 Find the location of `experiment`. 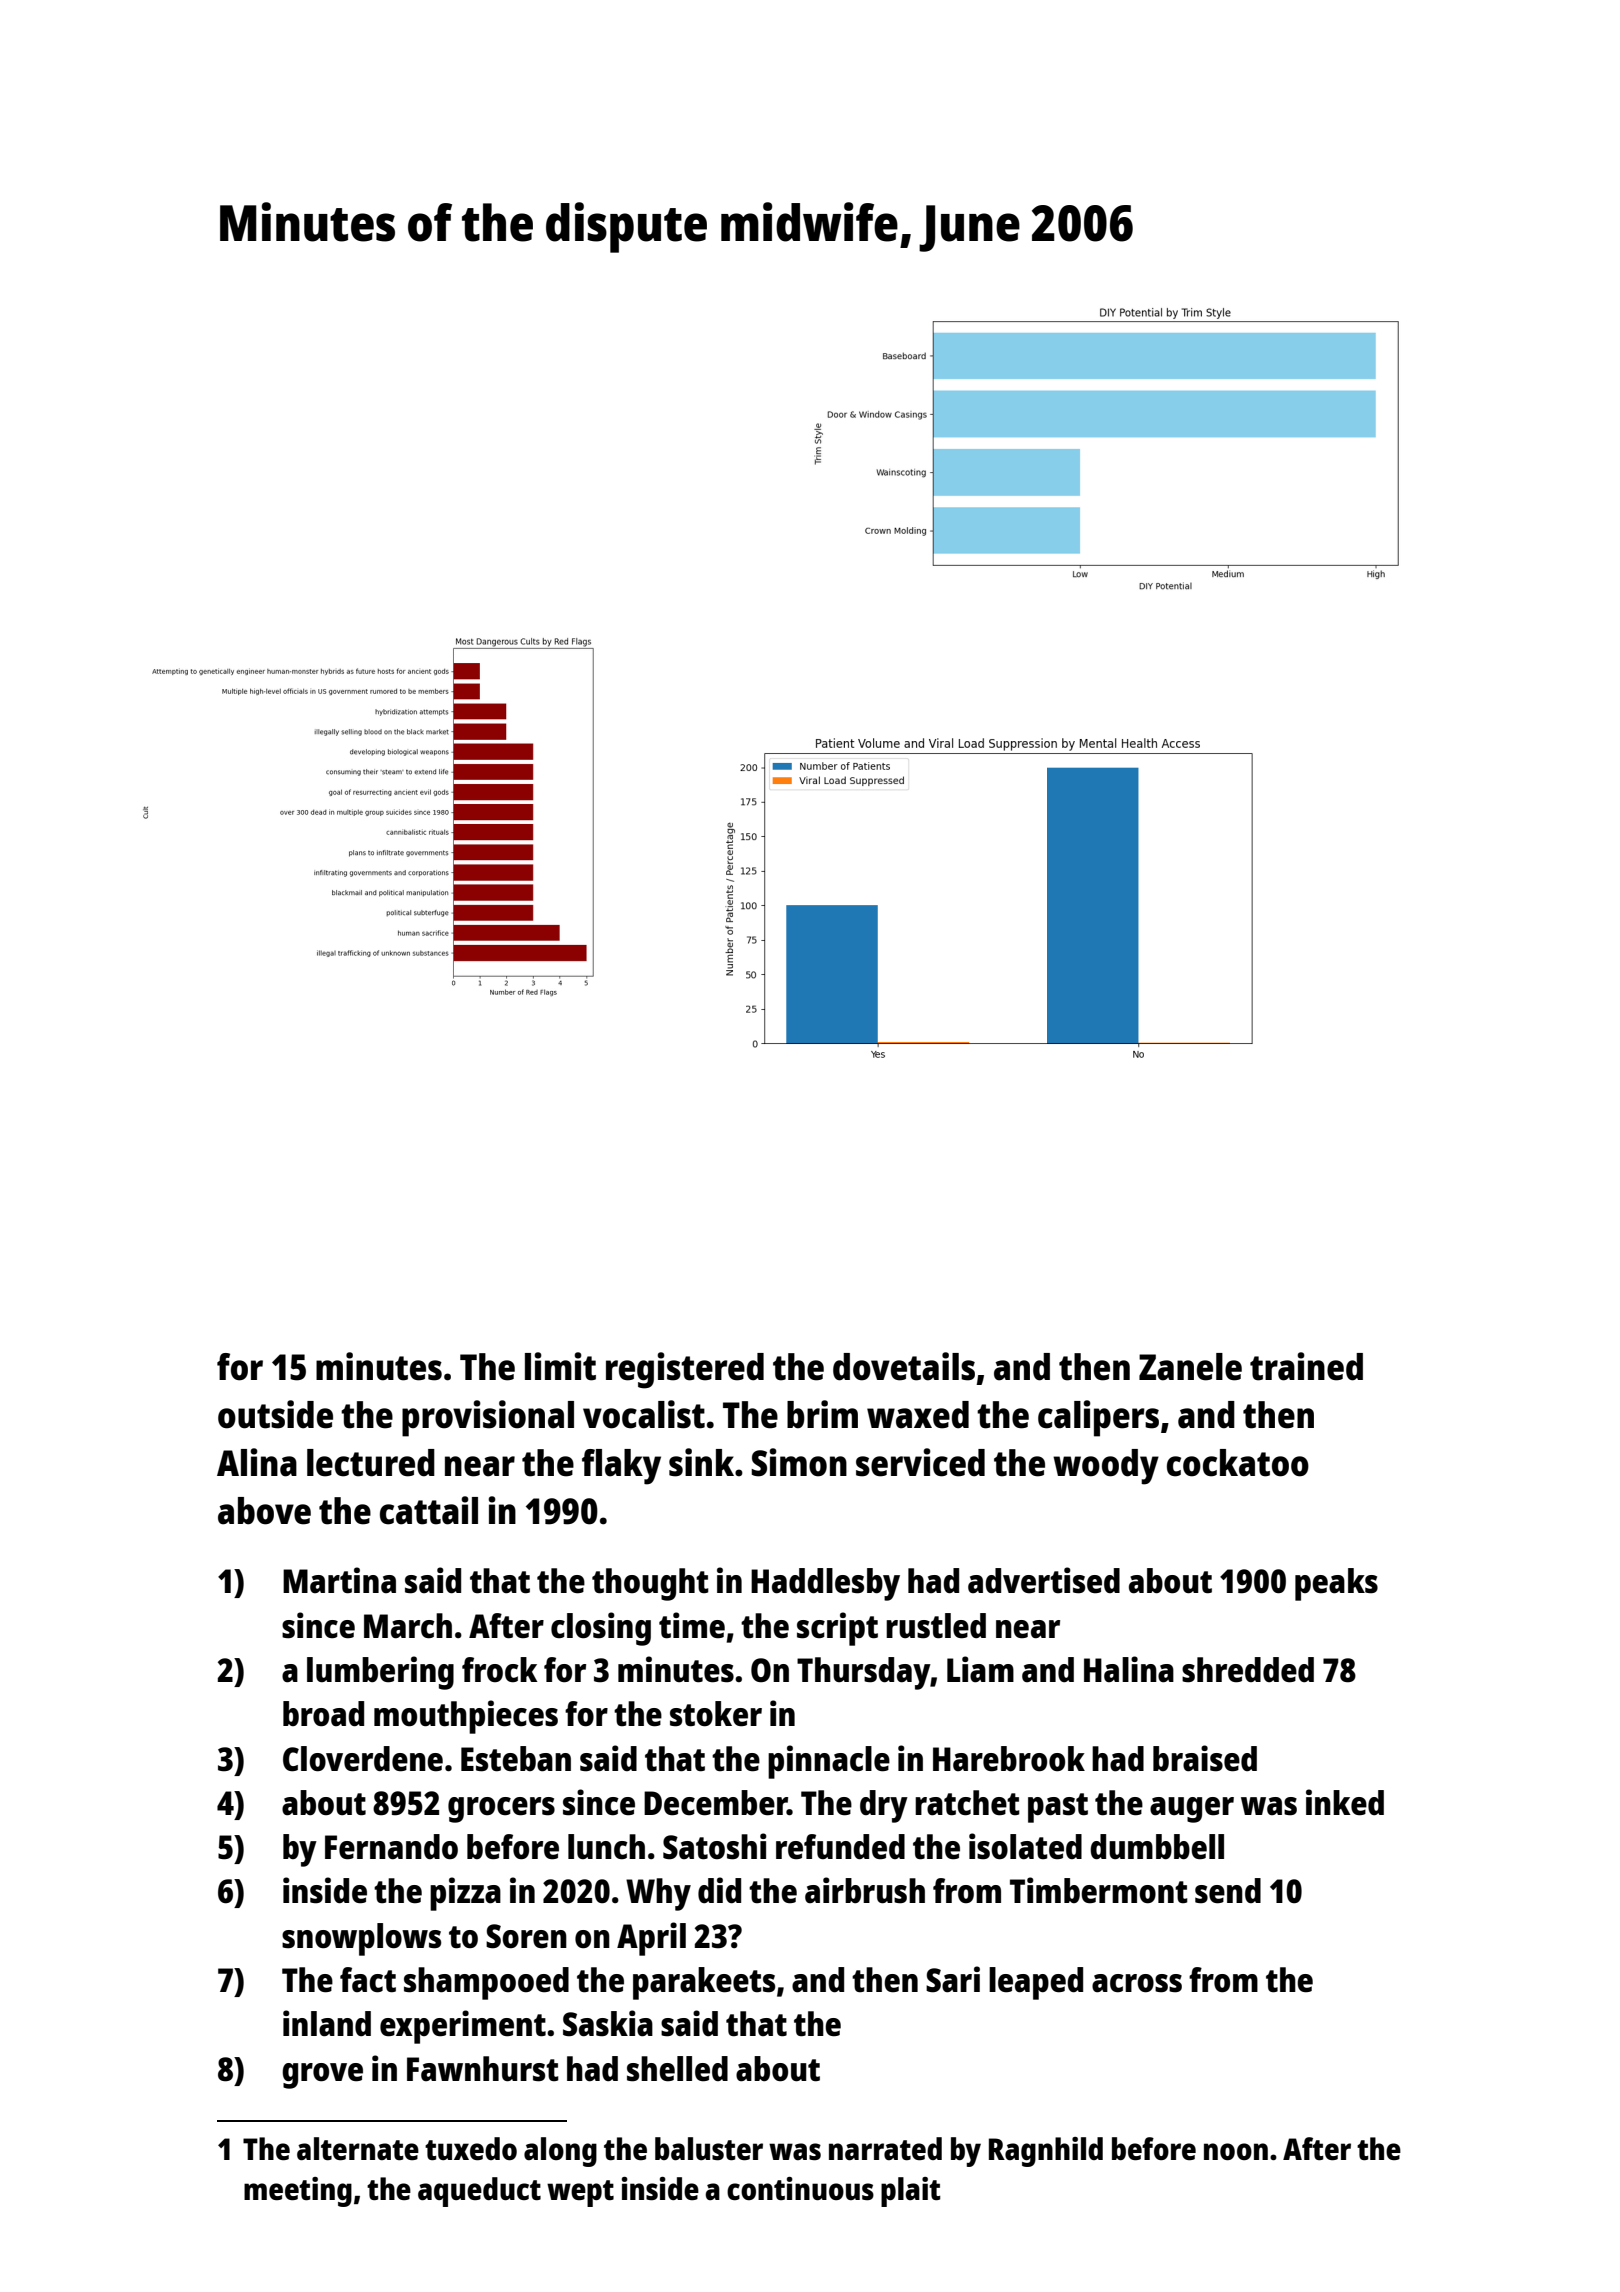

experiment is located at coordinates (463, 2027).
